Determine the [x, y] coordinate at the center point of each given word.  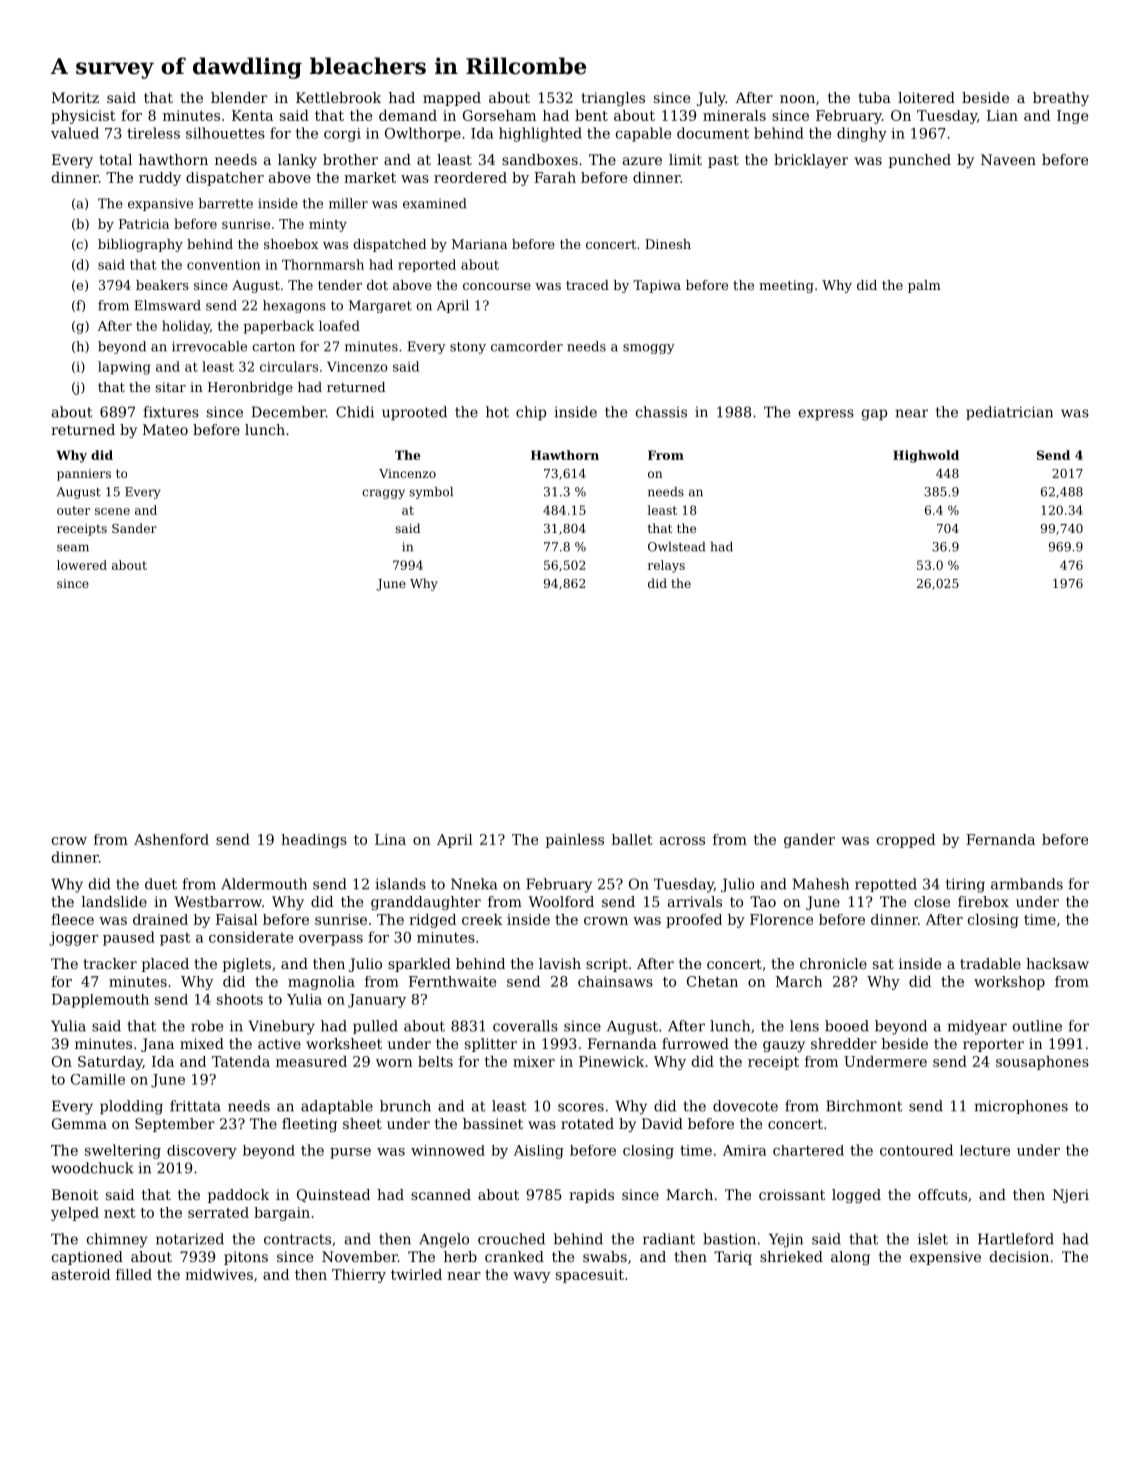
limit [685, 159]
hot [497, 412]
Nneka [474, 884]
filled [134, 1274]
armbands [1027, 884]
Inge [1072, 117]
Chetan [712, 981]
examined [435, 203]
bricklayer [811, 161]
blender [239, 97]
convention [223, 265]
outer [73, 510]
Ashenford [171, 839]
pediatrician [1009, 413]
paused [129, 938]
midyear [977, 1027]
